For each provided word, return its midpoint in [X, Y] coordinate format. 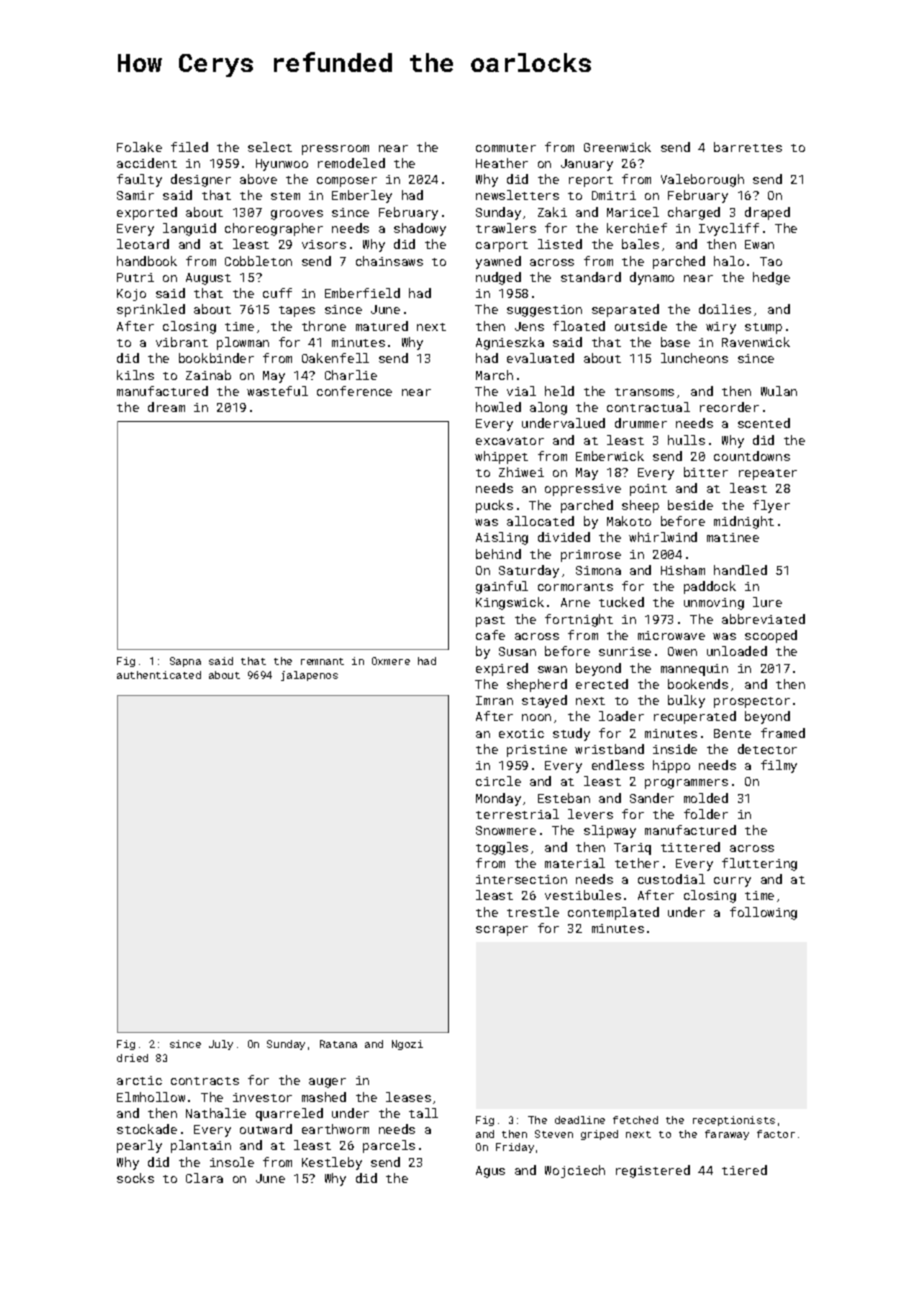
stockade [147, 1129]
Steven [554, 1134]
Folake [139, 147]
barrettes [748, 147]
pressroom [335, 150]
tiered [744, 1170]
